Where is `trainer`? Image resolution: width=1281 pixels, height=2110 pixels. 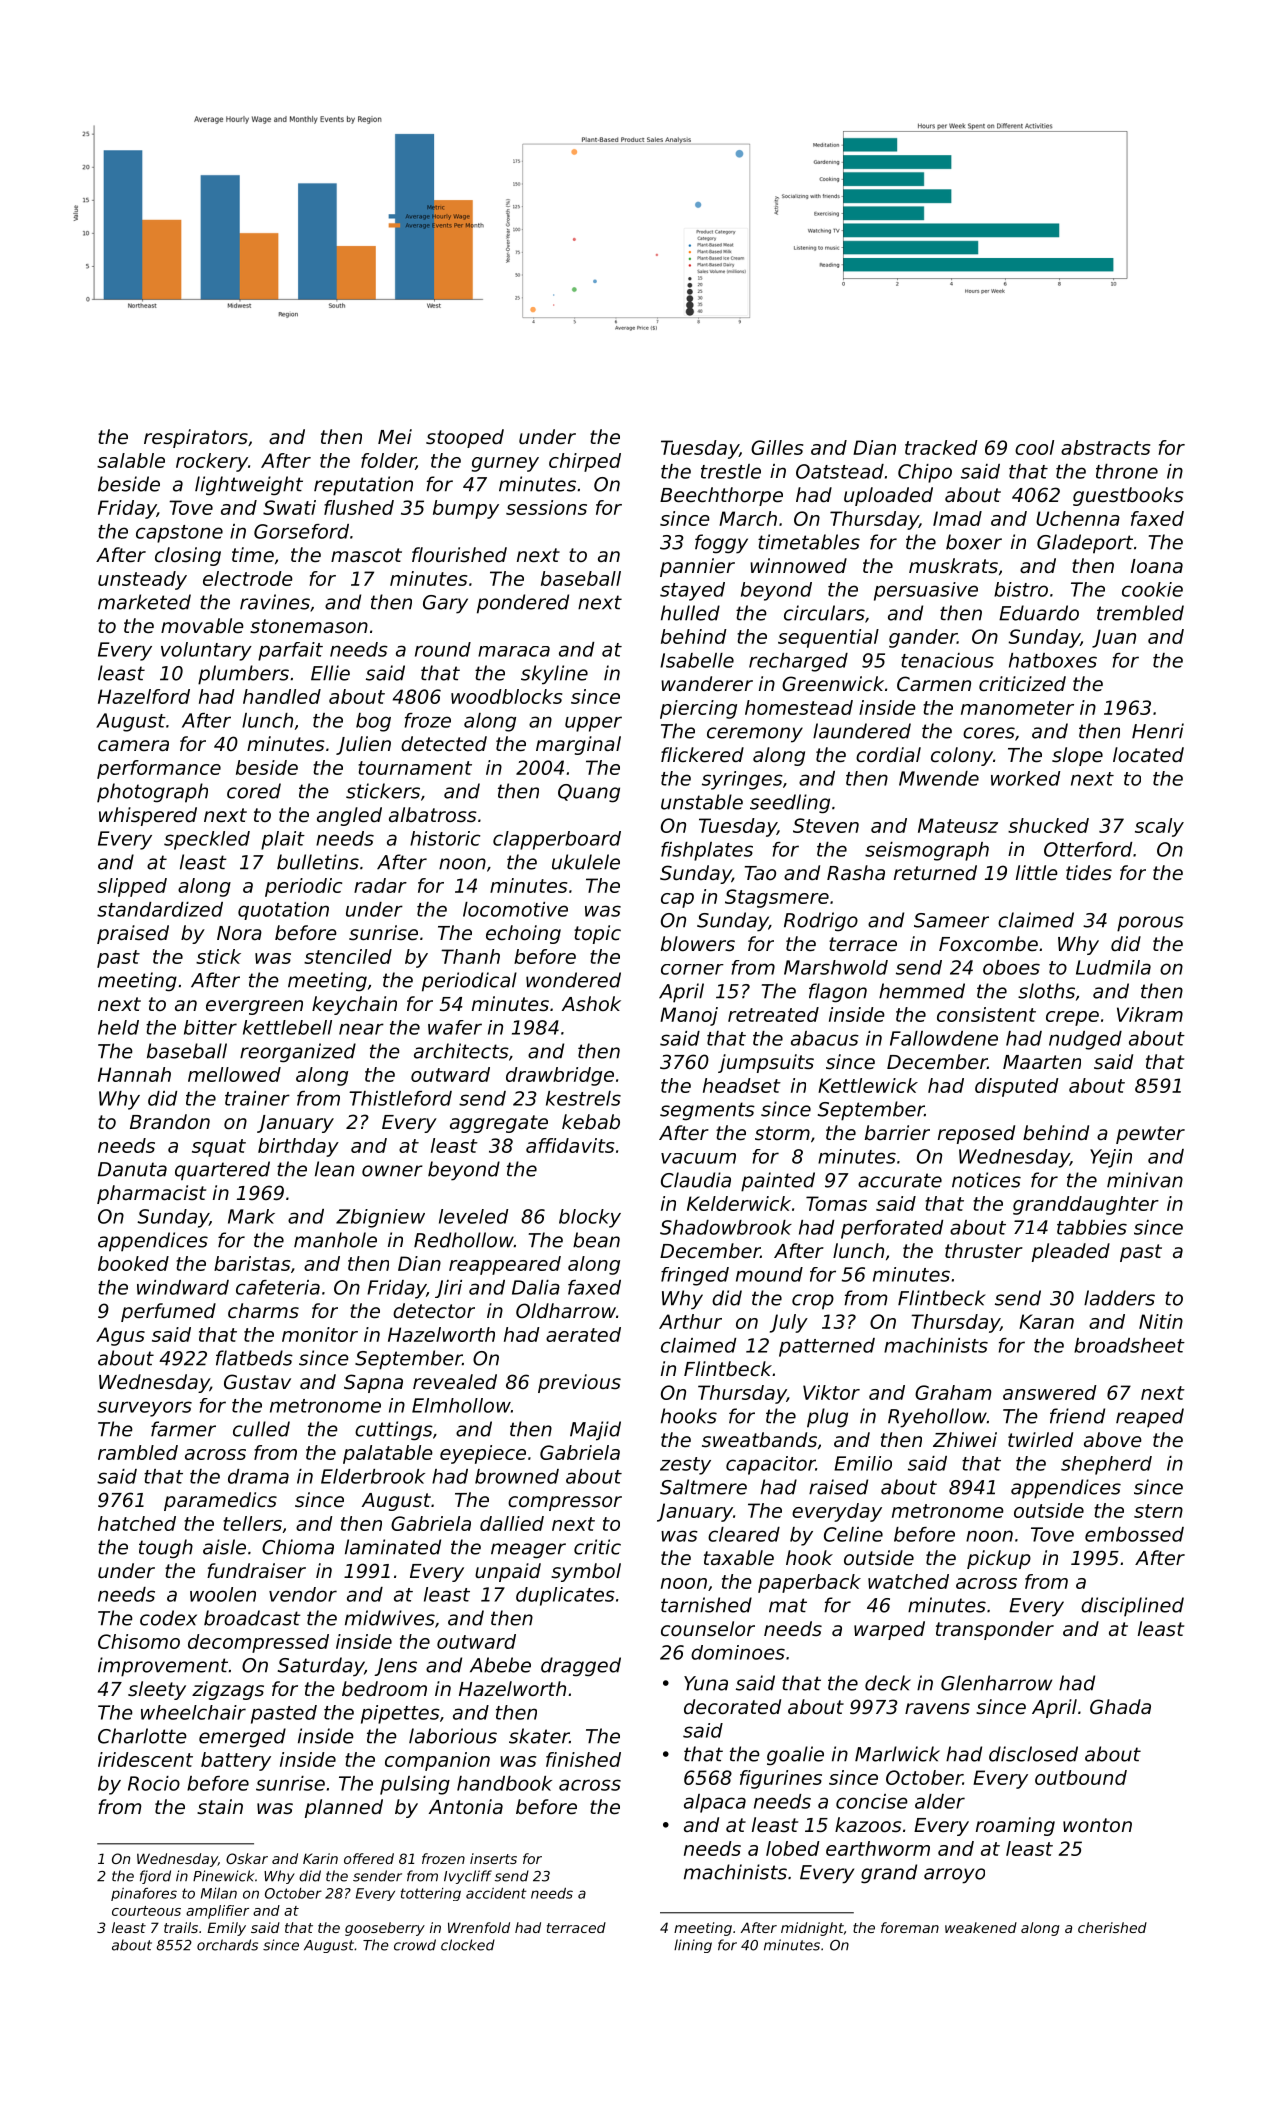 trainer is located at coordinates (257, 1098).
